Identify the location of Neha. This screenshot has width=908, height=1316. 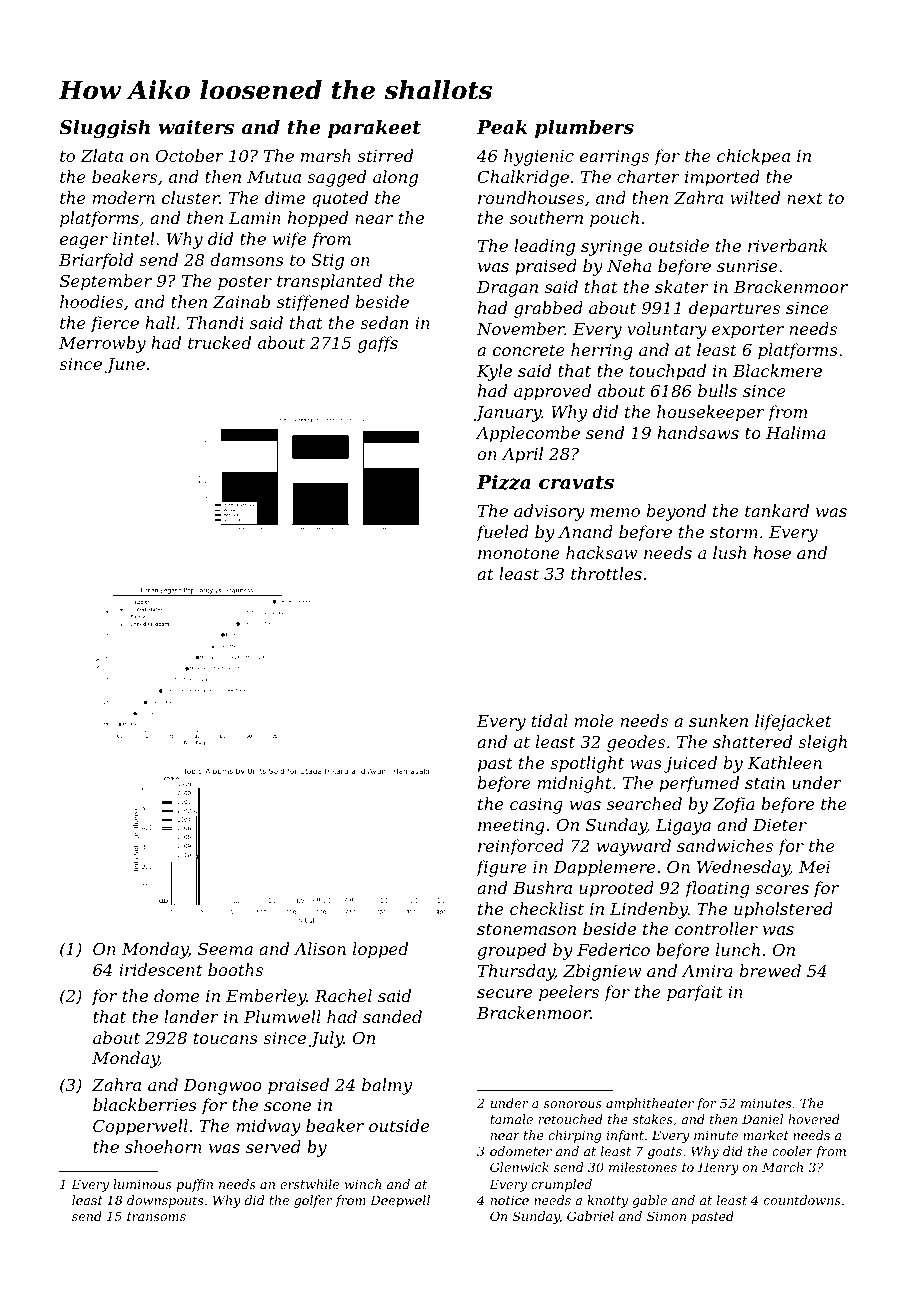
(629, 265).
